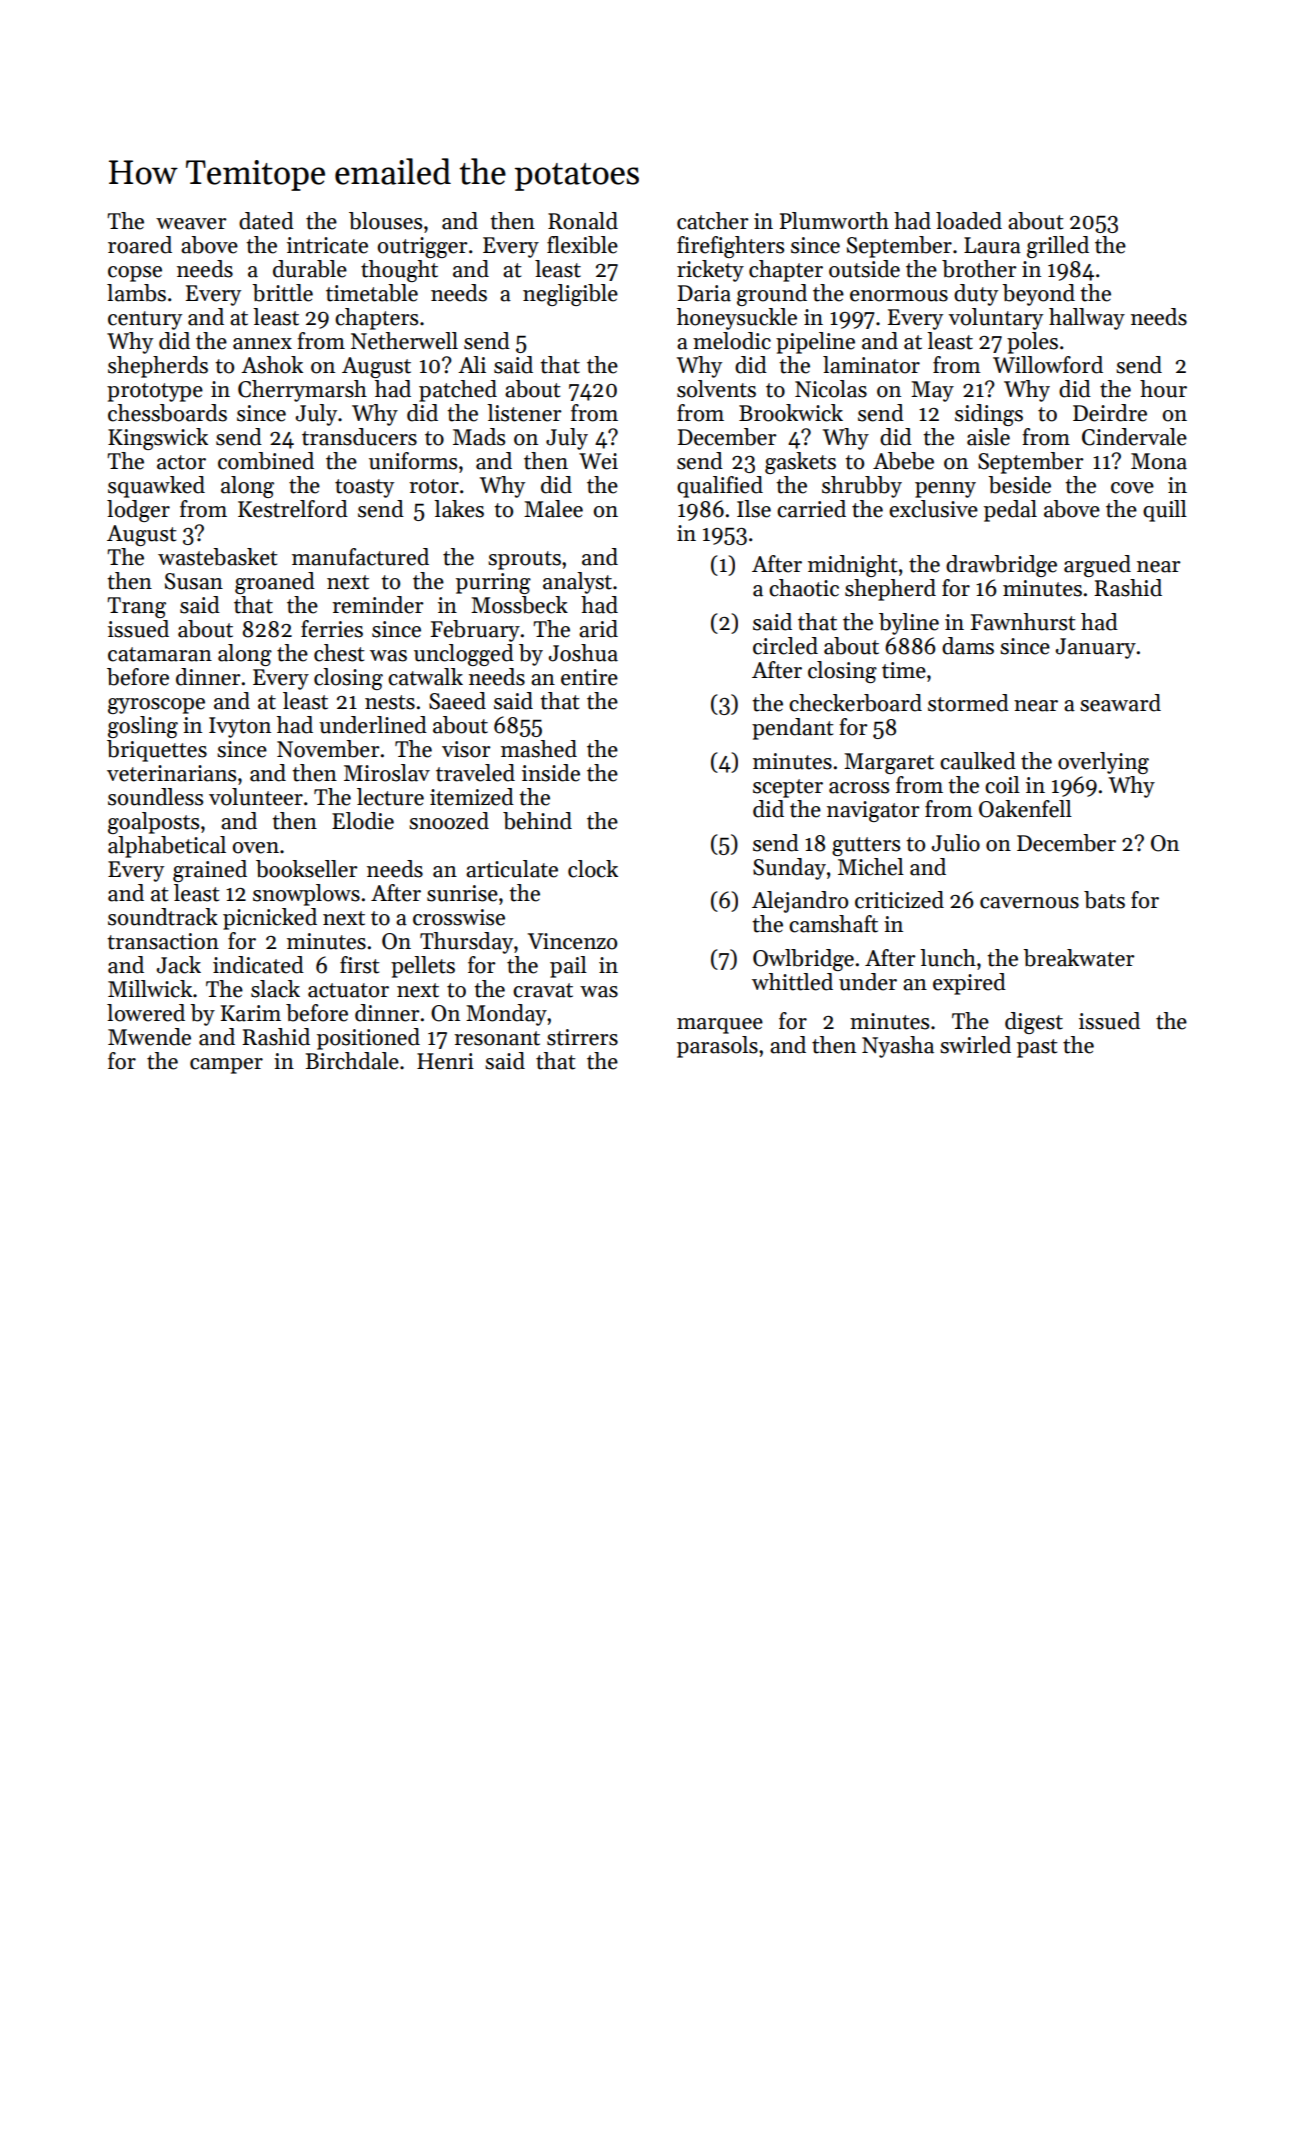 The height and width of the screenshot is (2134, 1295). Describe the element at coordinates (969, 221) in the screenshot. I see `loaded` at that location.
